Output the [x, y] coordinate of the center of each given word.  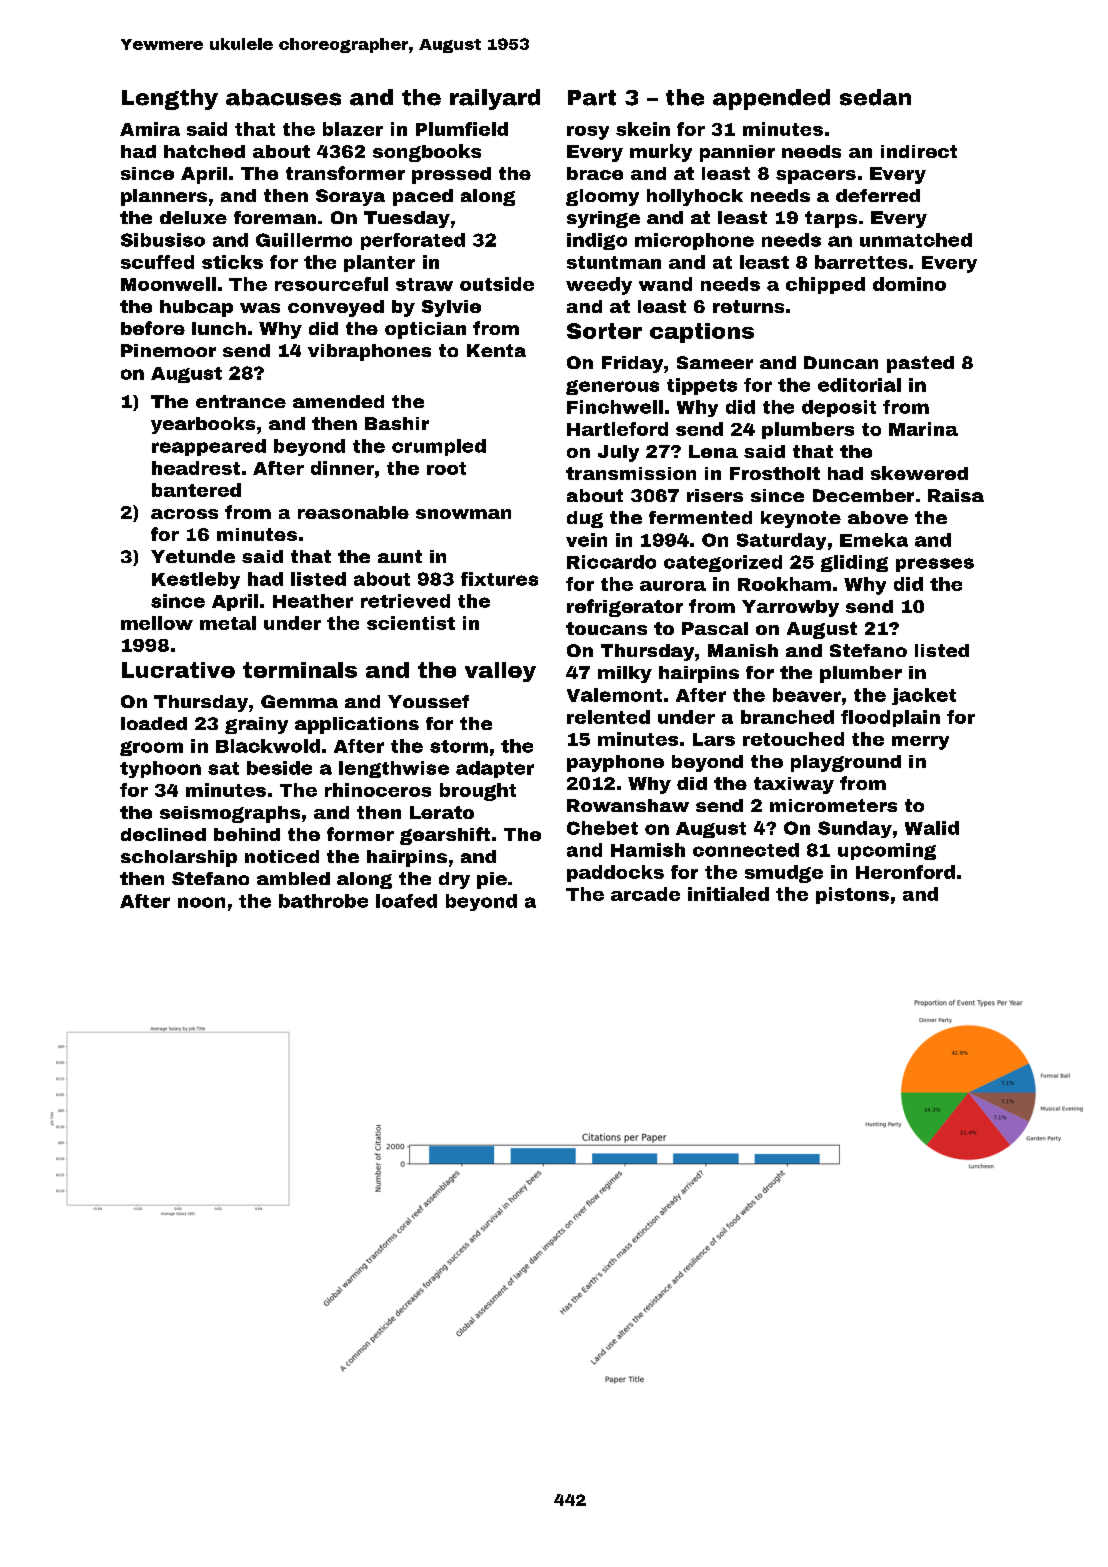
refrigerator [625, 608]
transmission [631, 473]
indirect [919, 151]
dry [454, 880]
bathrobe [323, 901]
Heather [313, 601]
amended [338, 401]
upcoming [887, 851]
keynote [801, 519]
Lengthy [170, 99]
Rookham [784, 584]
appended [771, 99]
